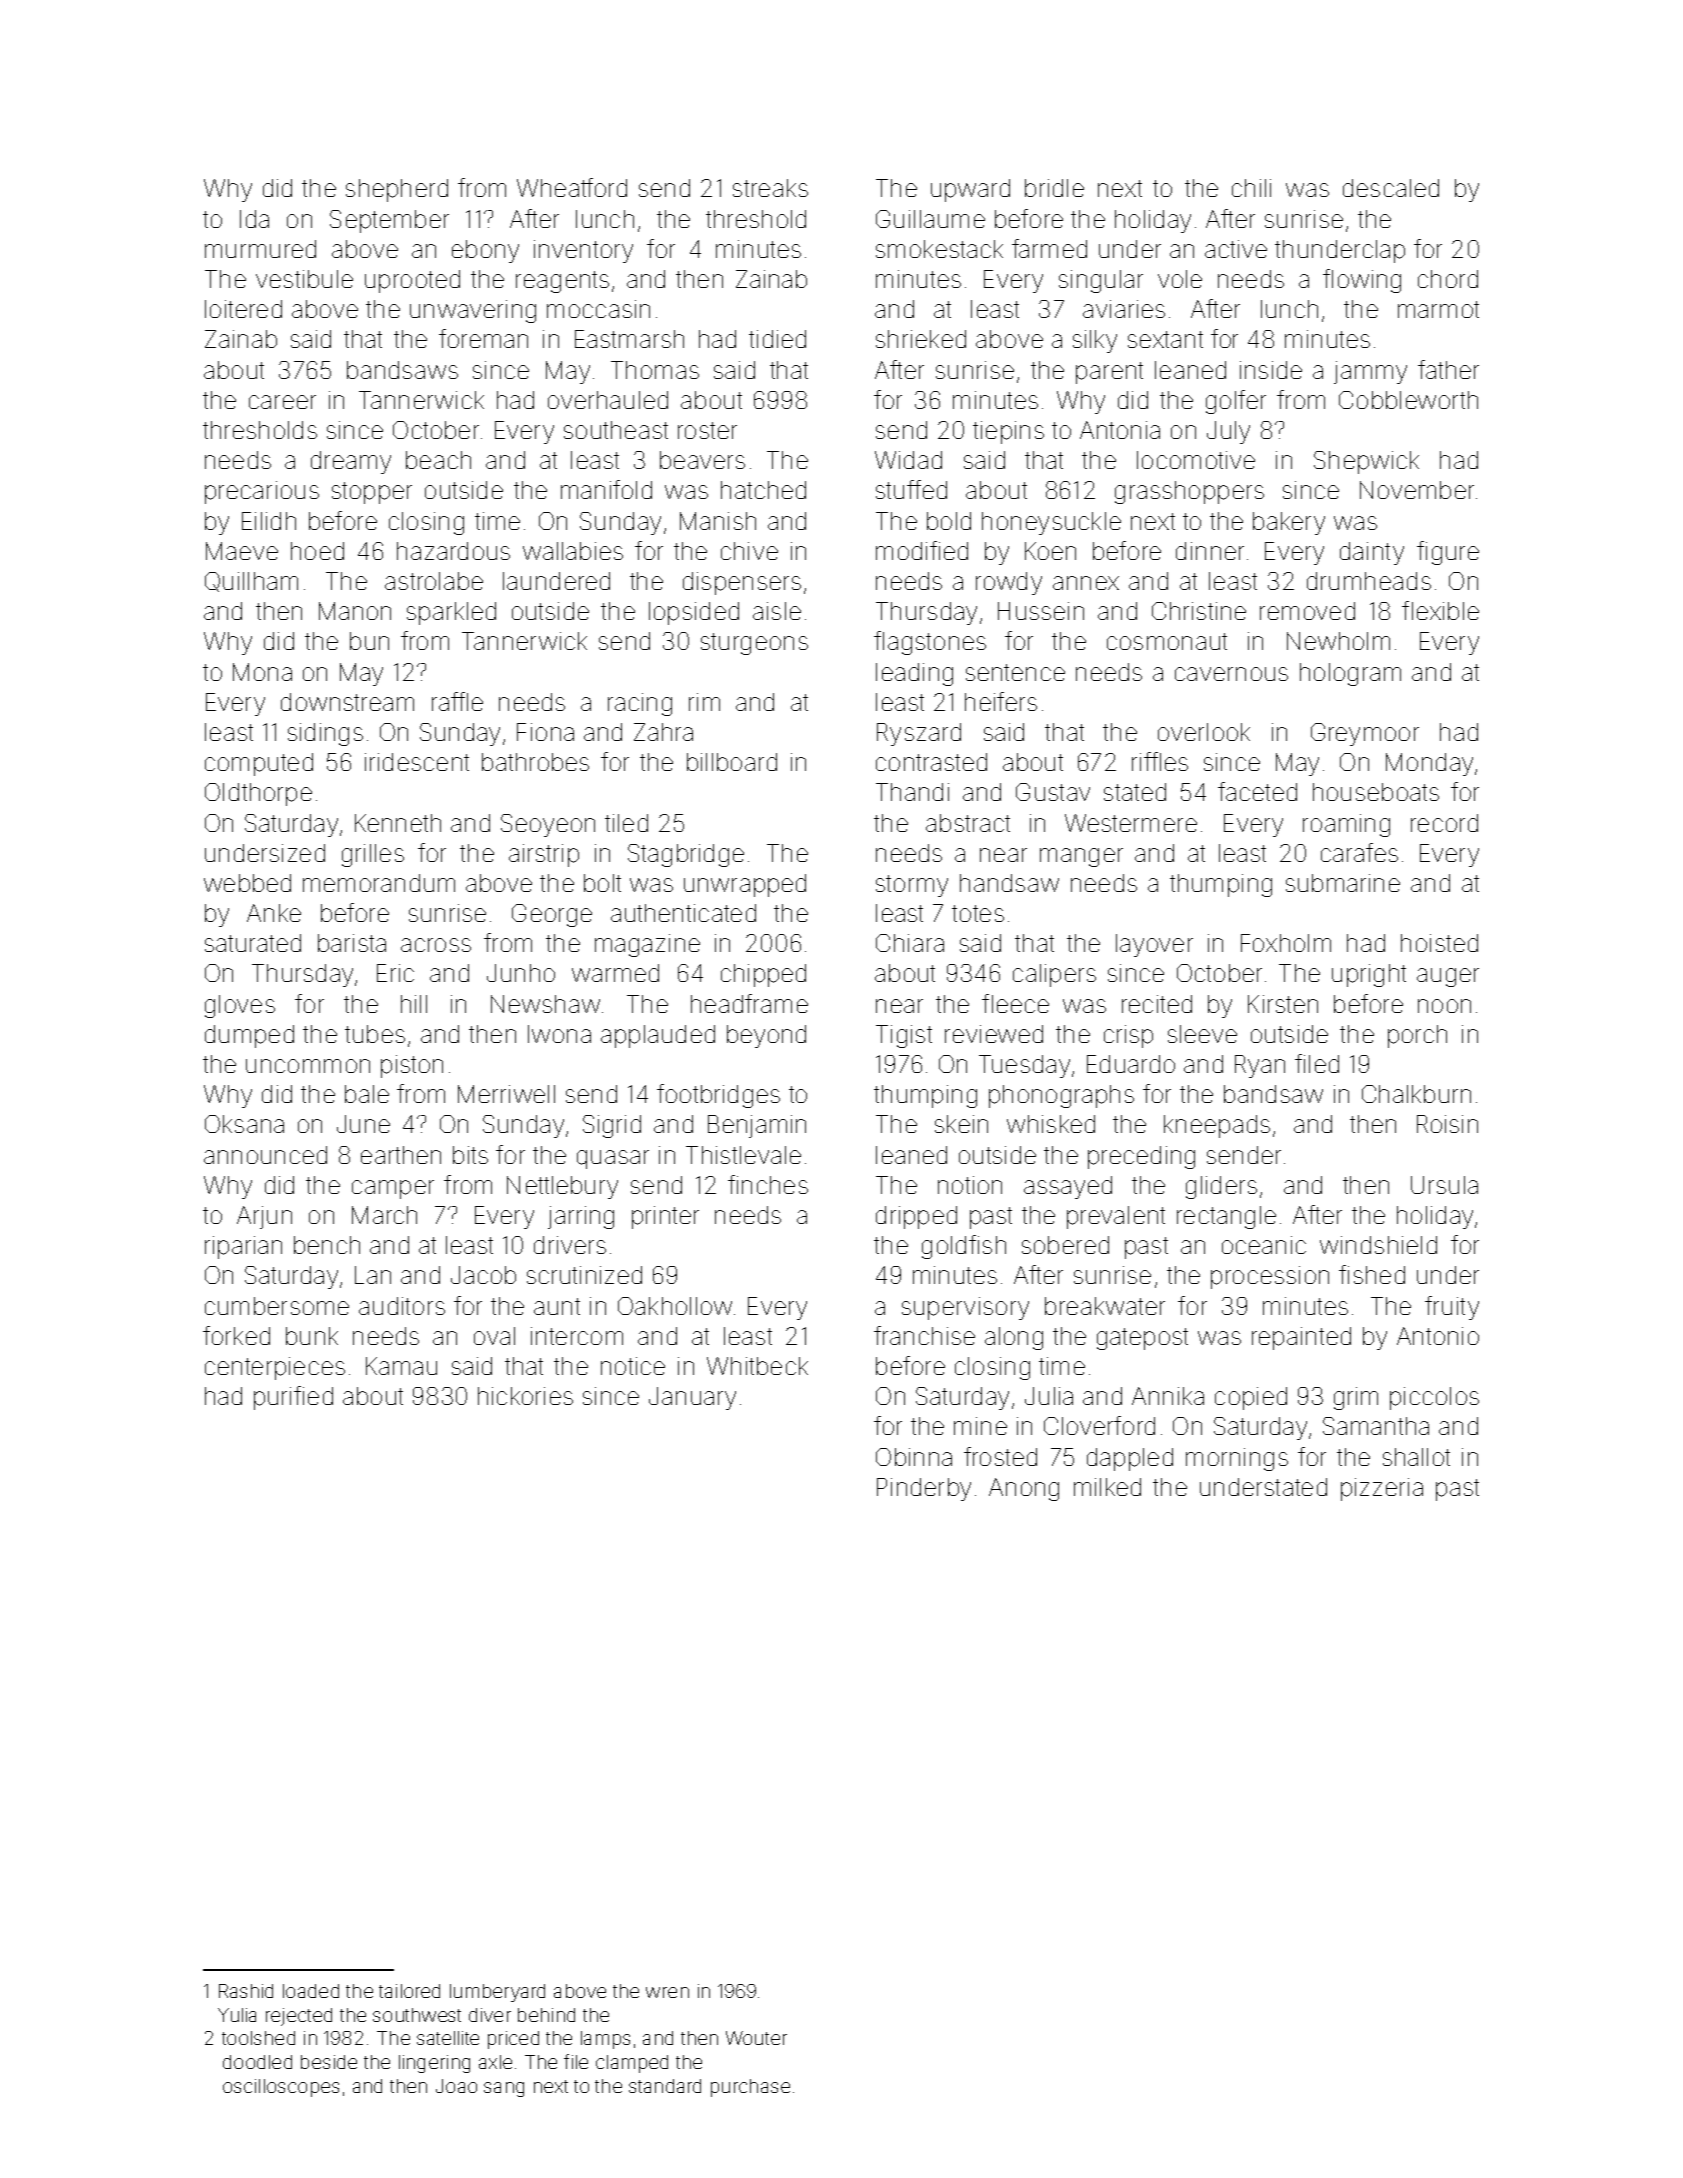  Describe the element at coordinates (434, 581) in the page. I see `astrolabe` at that location.
